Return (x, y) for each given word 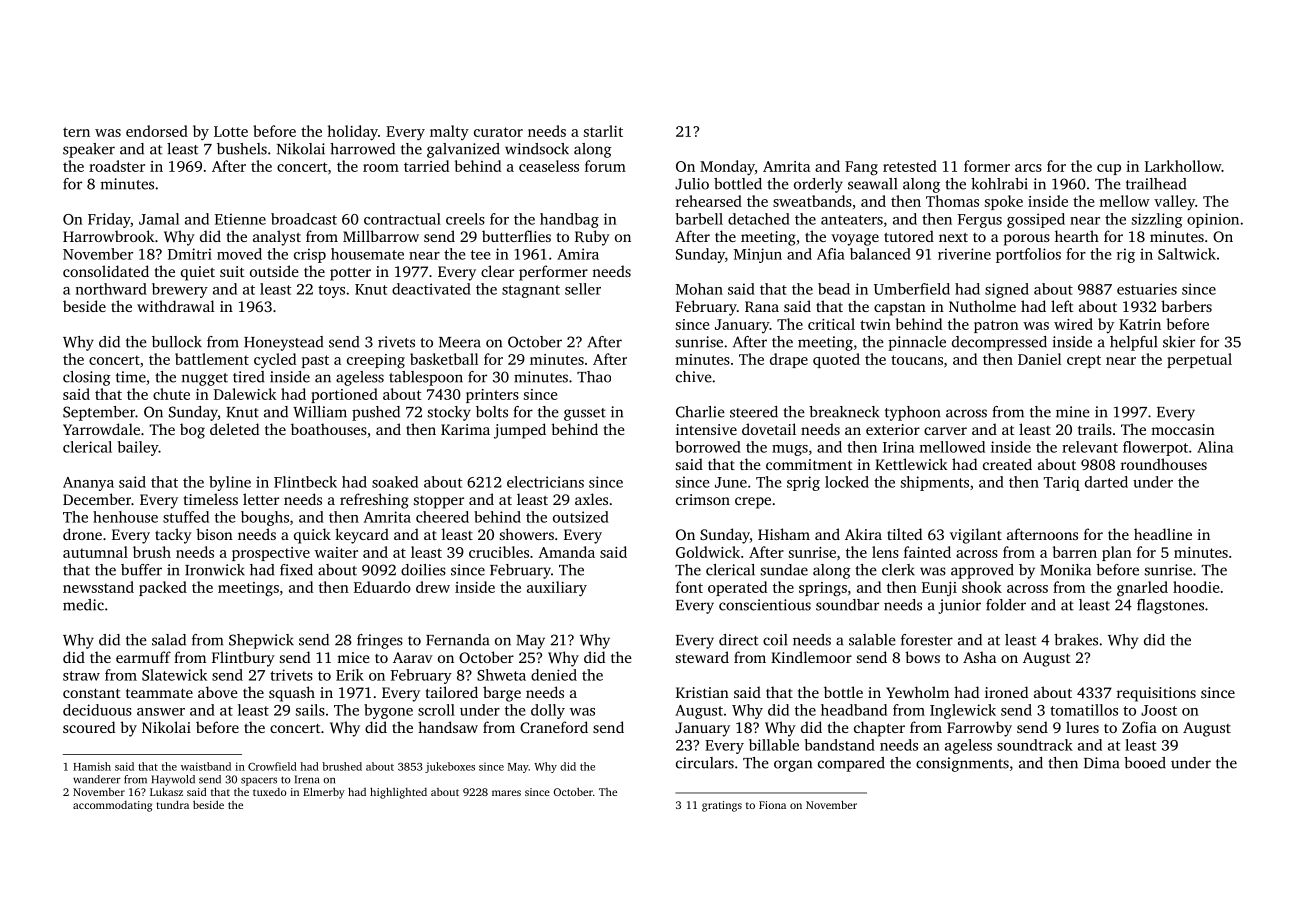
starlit (603, 131)
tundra (172, 804)
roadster (117, 166)
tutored (909, 236)
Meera (460, 342)
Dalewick (245, 394)
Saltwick (1187, 254)
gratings (722, 806)
